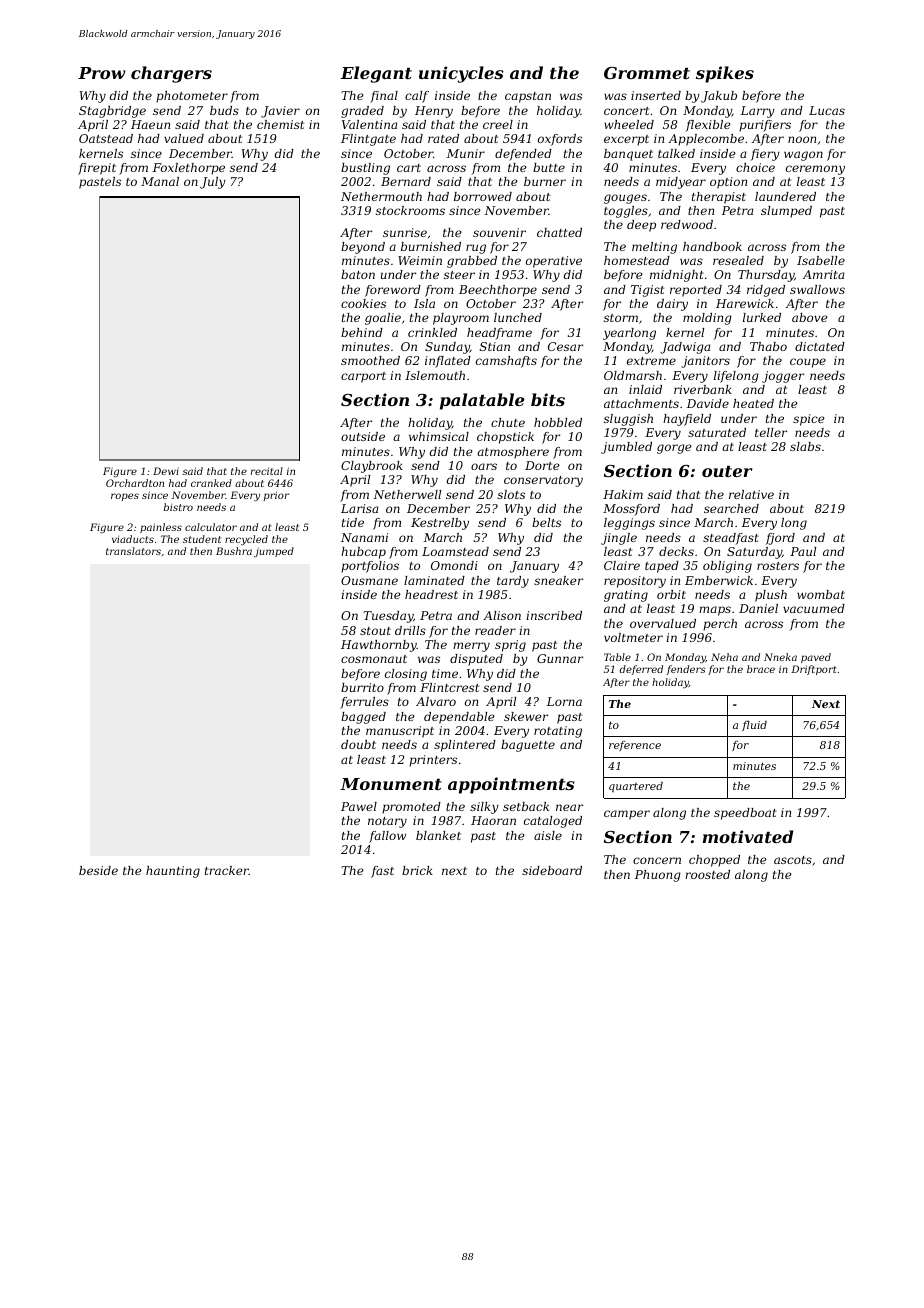 The height and width of the screenshot is (1308, 924). I want to click on Hawthornby, so click(379, 646).
